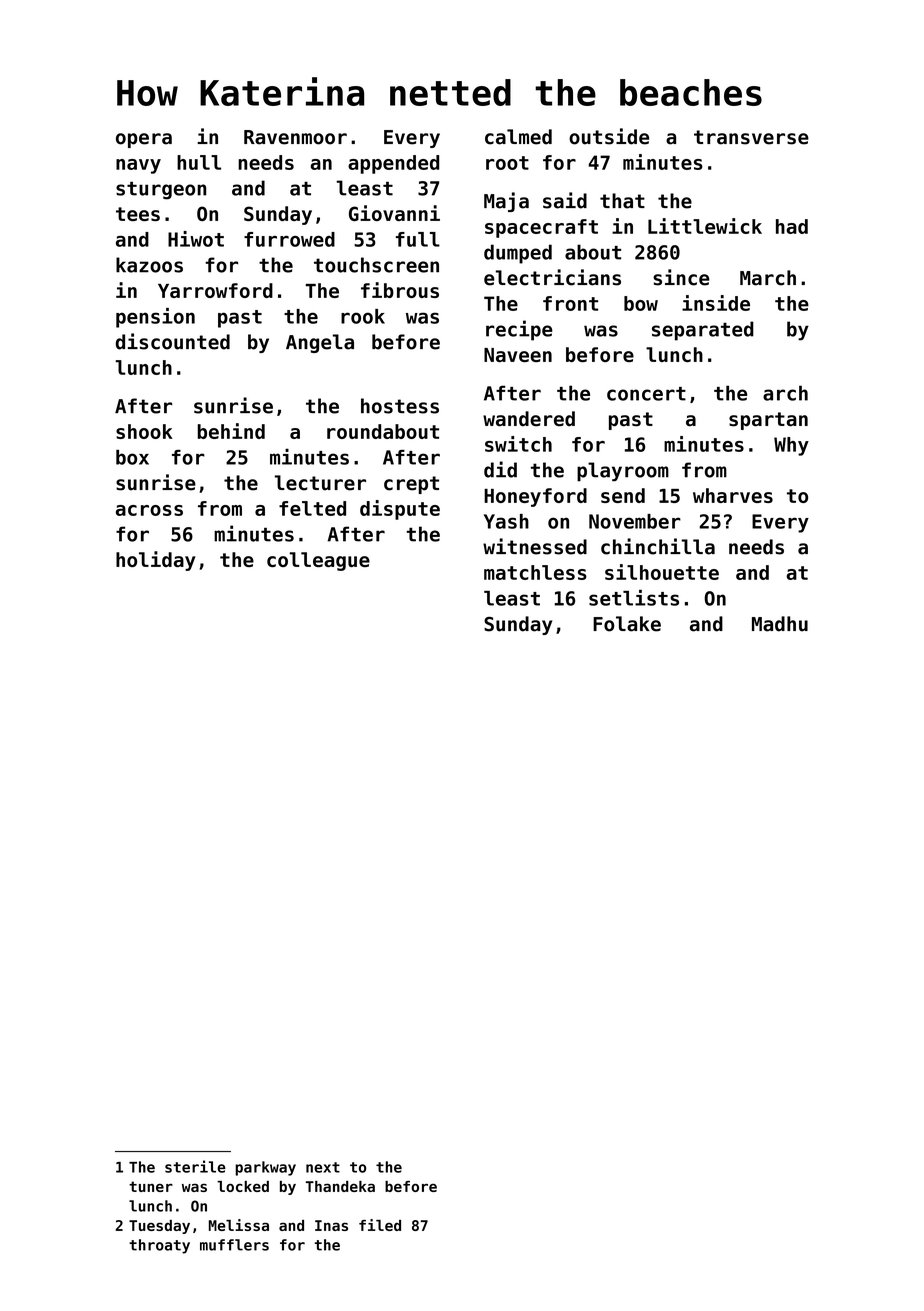 The width and height of the screenshot is (924, 1311). Describe the element at coordinates (780, 624) in the screenshot. I see `Madhu` at that location.
